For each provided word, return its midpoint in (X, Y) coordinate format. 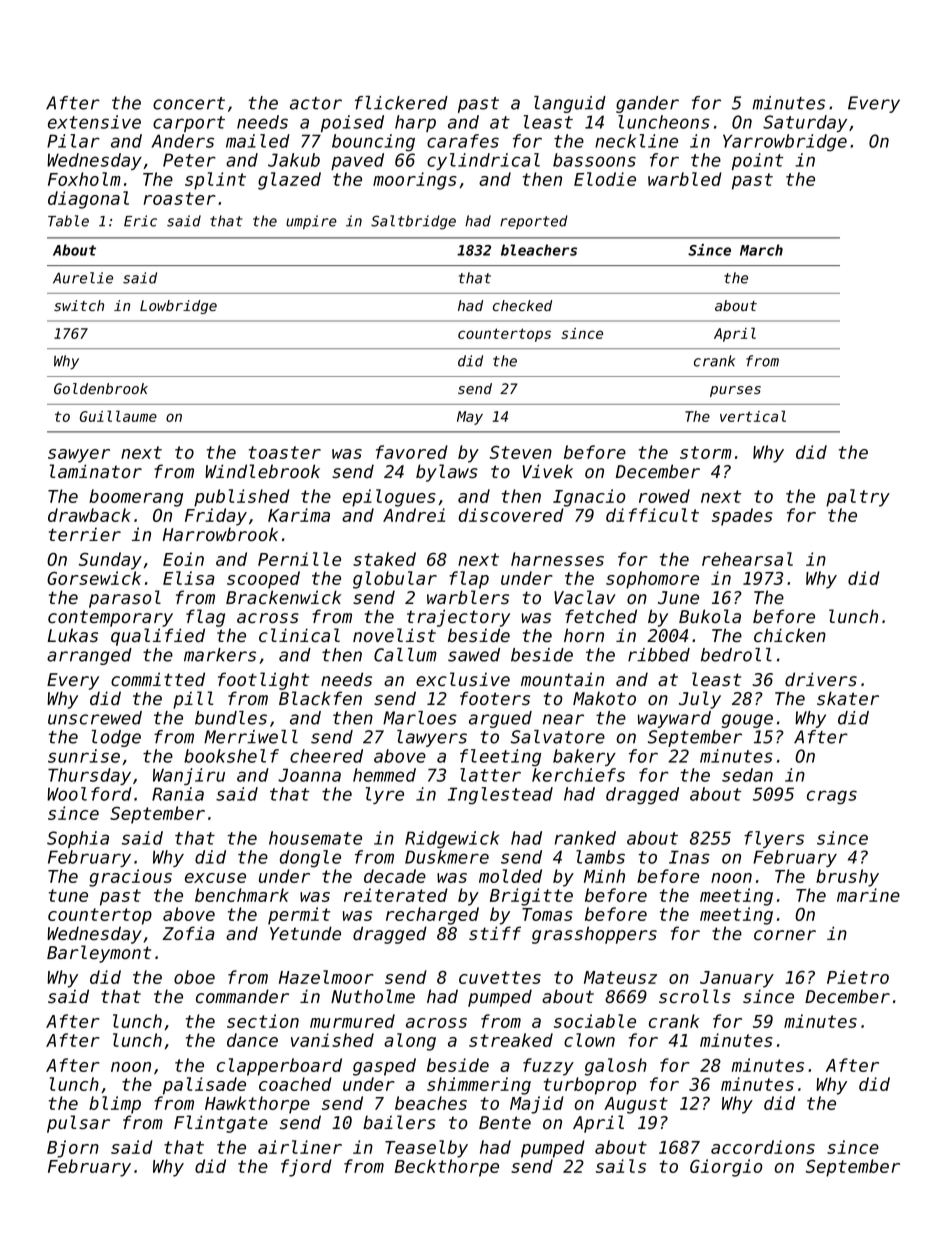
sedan (747, 775)
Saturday (805, 123)
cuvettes (500, 977)
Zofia (189, 933)
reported (534, 222)
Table (68, 221)
